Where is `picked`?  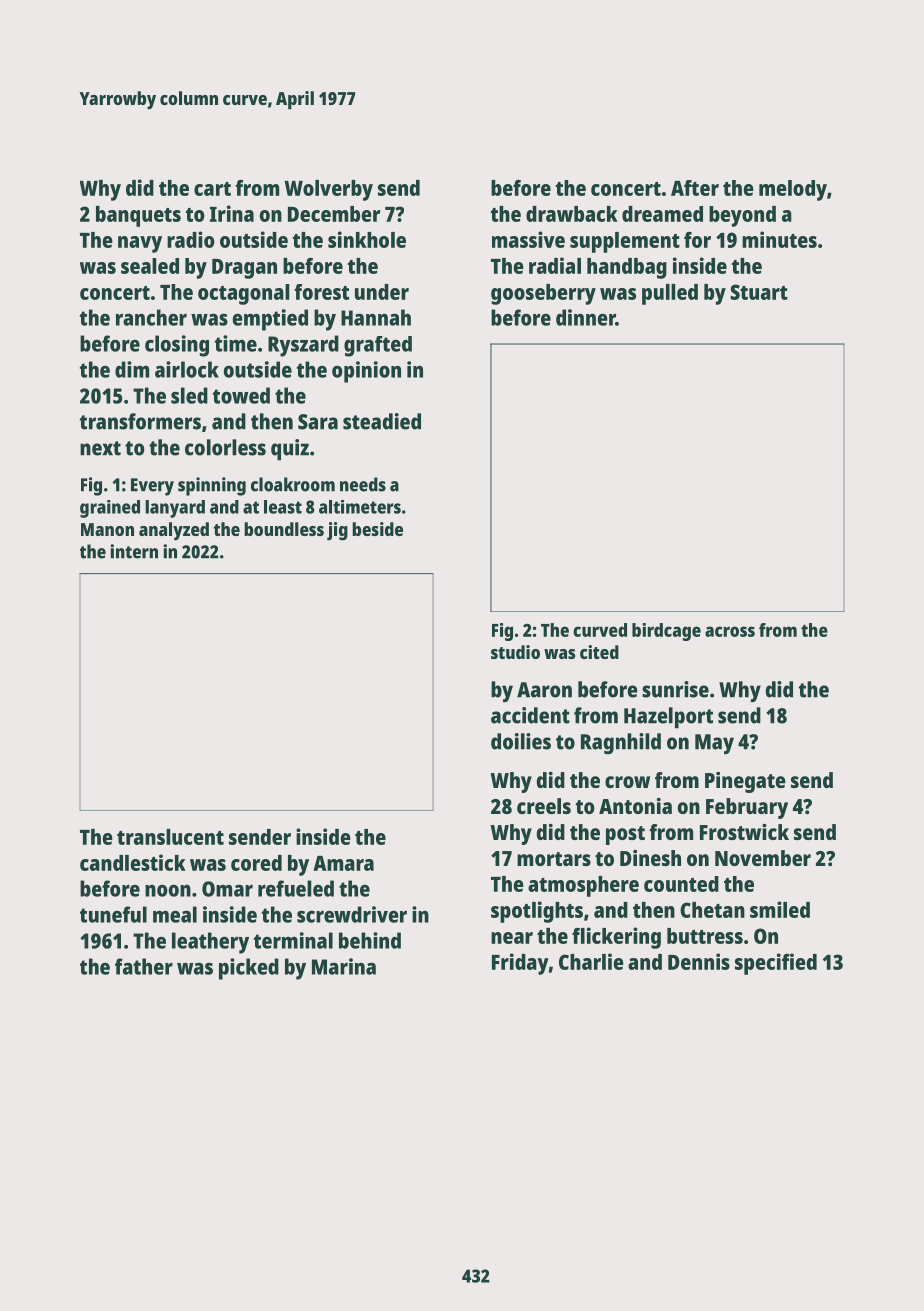 picked is located at coordinates (249, 969).
